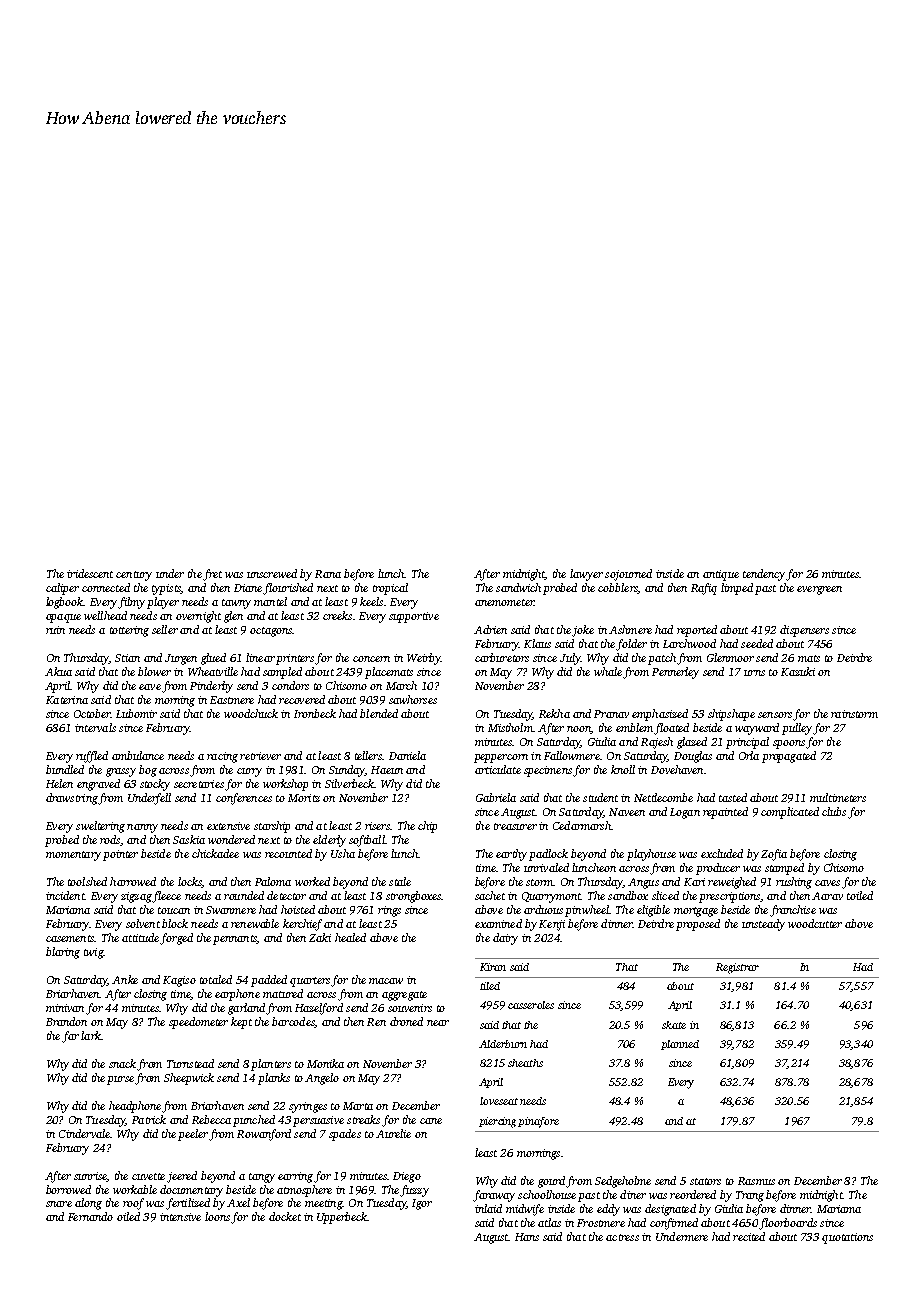 The image size is (924, 1308). Describe the element at coordinates (515, 826) in the page. I see `treasurer` at that location.
